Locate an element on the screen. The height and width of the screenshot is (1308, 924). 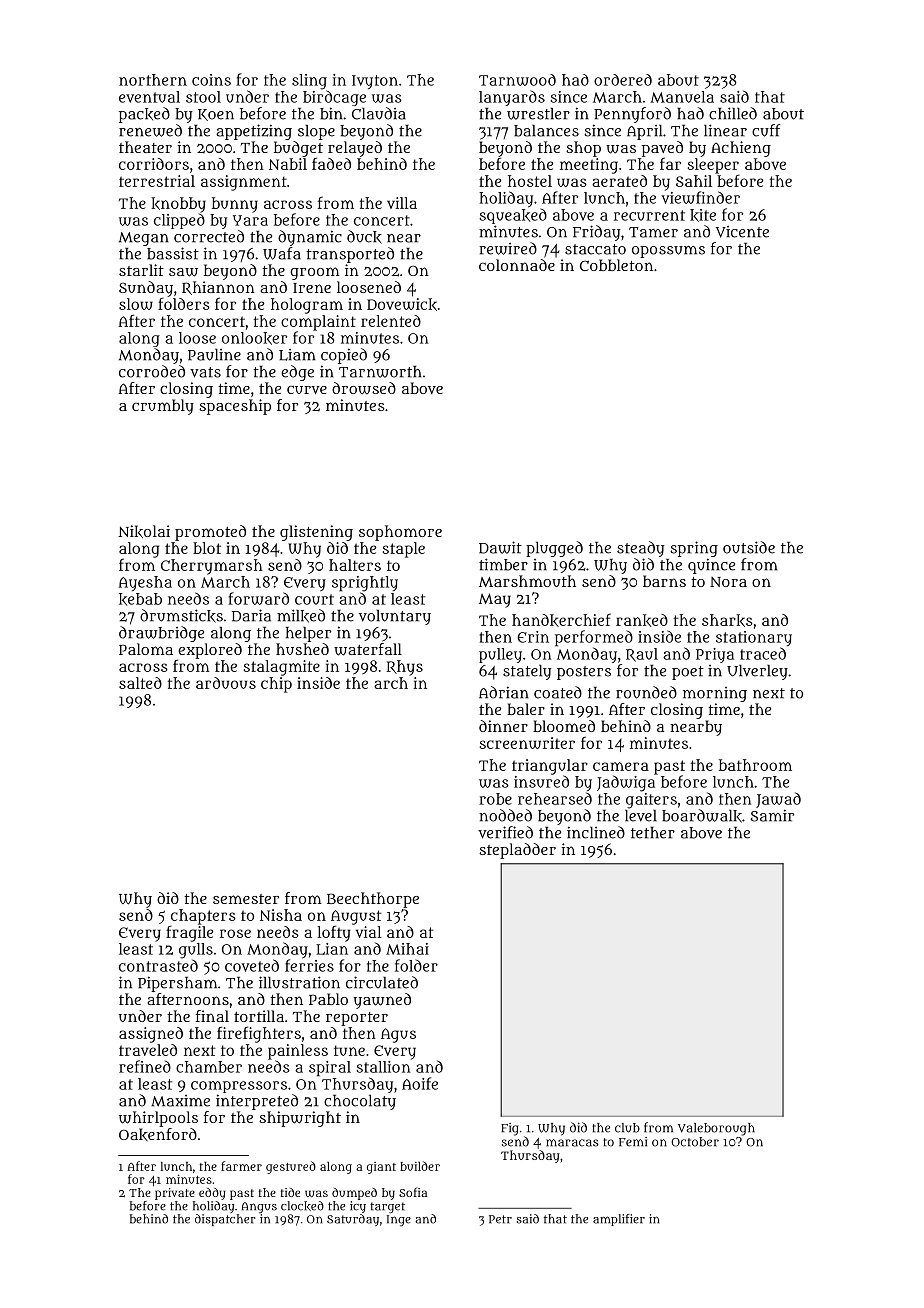
whirlpools is located at coordinates (158, 1119).
